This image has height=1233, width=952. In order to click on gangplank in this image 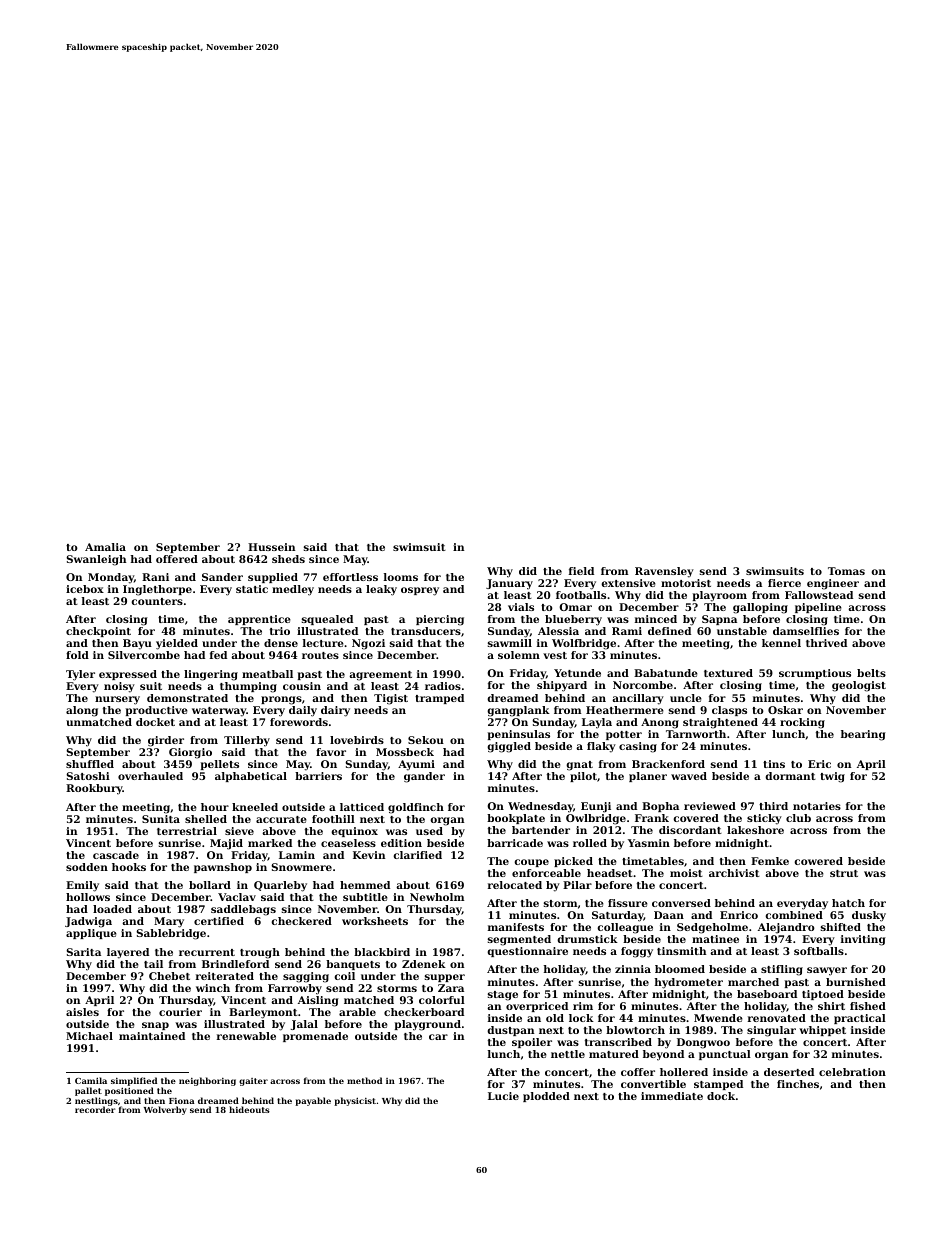, I will do `click(518, 711)`.
